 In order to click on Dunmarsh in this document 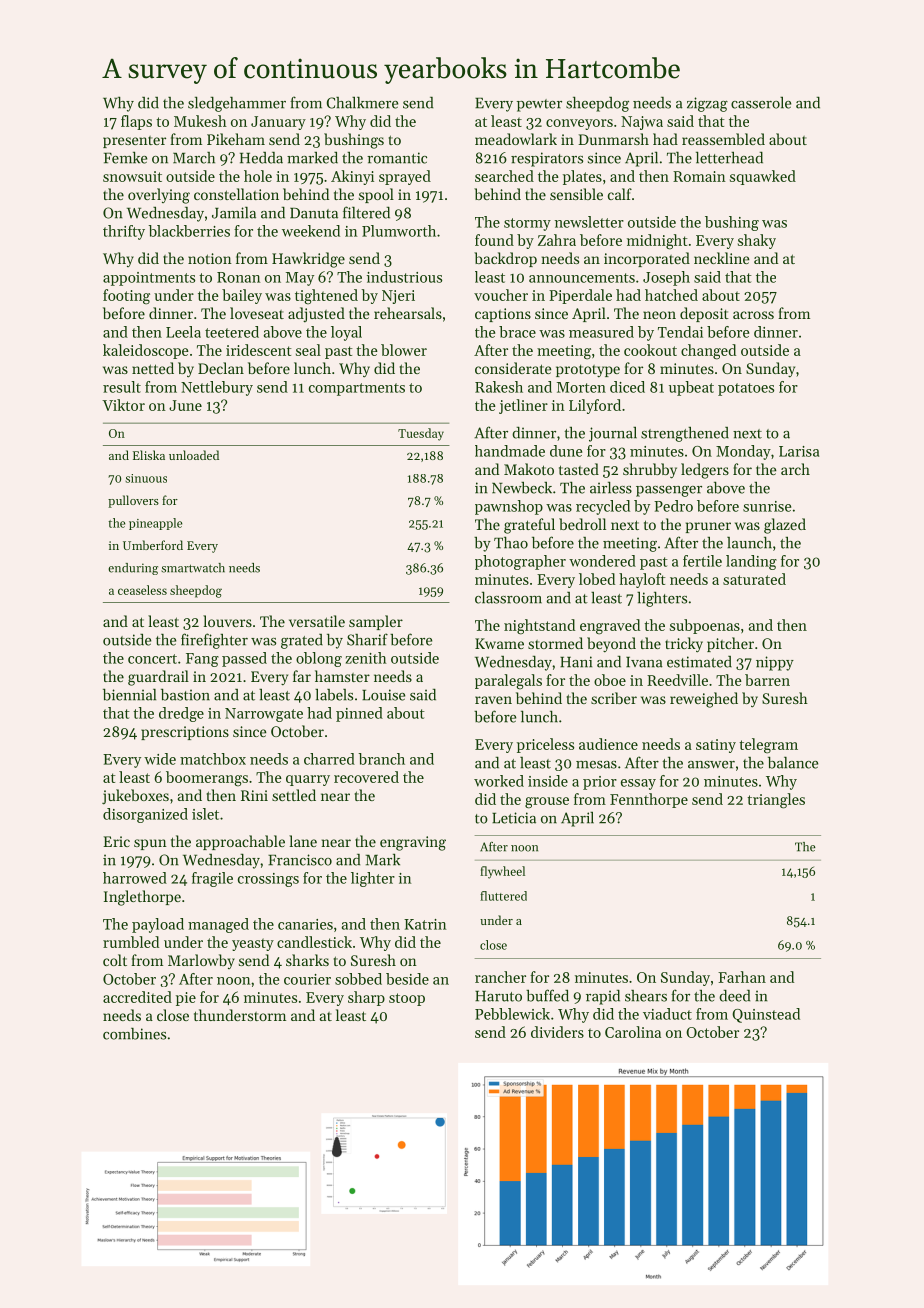, I will do `click(613, 139)`.
